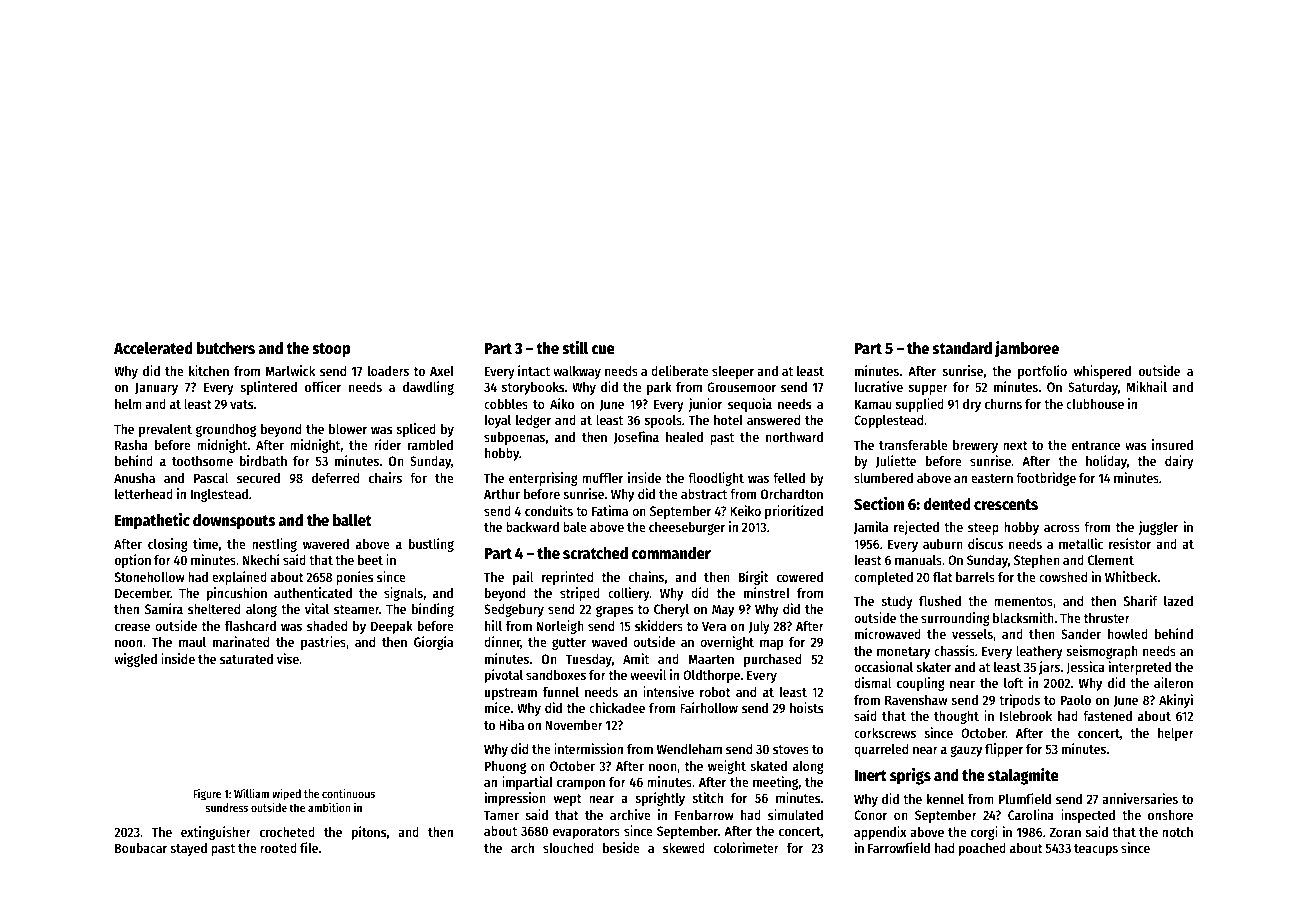 The image size is (1308, 924). Describe the element at coordinates (287, 832) in the screenshot. I see `crocheted` at that location.
